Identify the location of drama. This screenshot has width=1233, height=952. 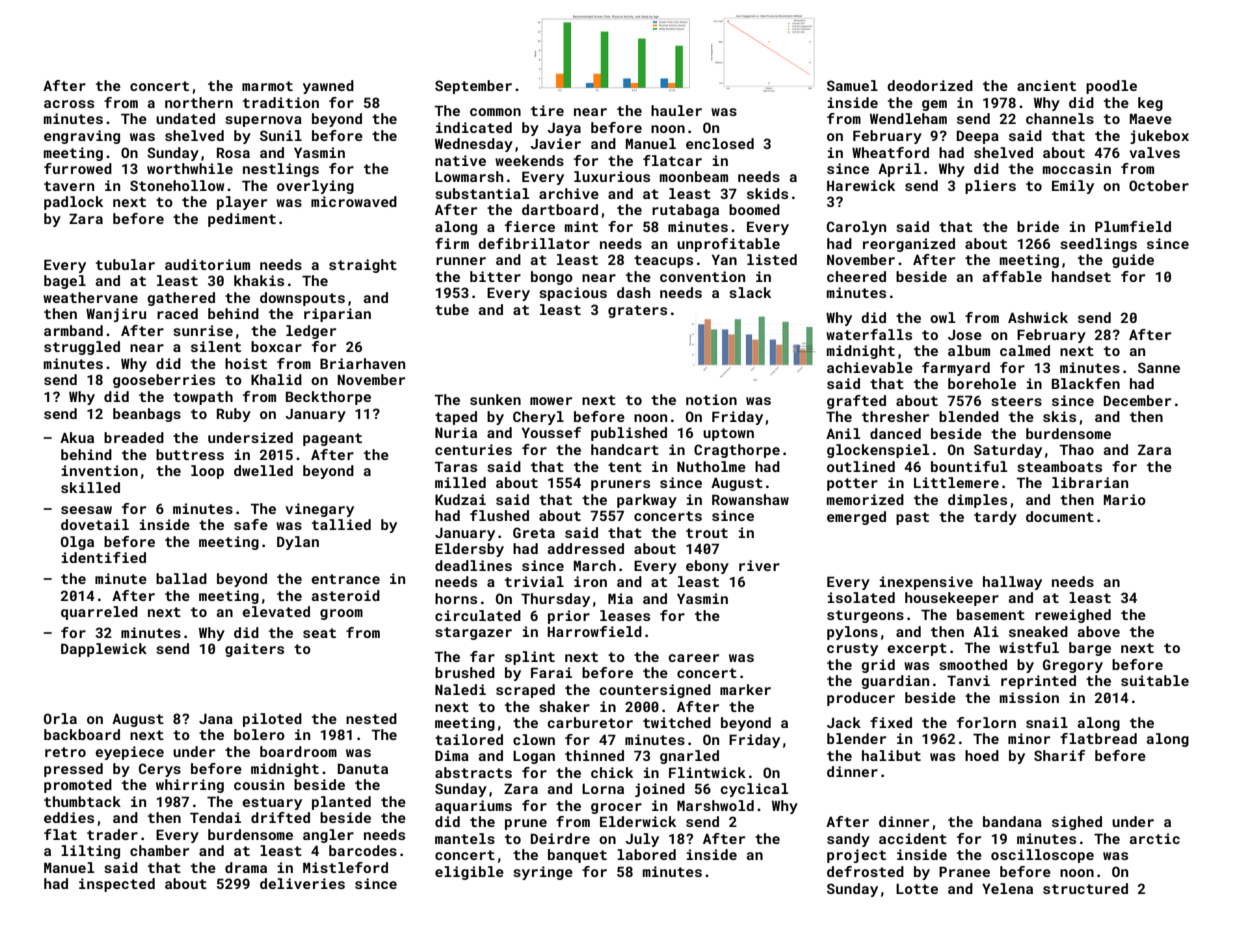
(246, 867).
